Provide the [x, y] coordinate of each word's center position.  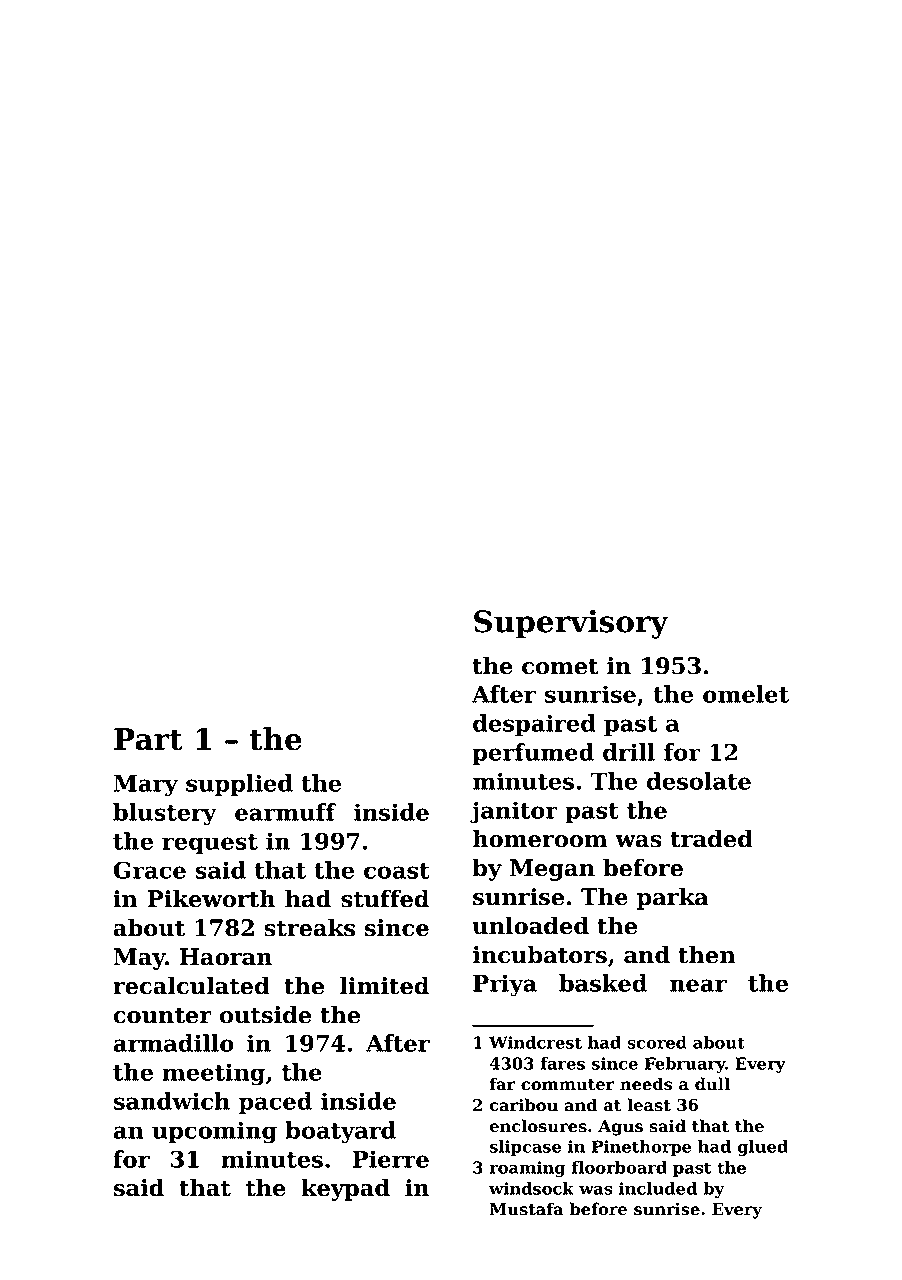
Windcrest [535, 1042]
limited [384, 985]
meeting [213, 1074]
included [658, 1188]
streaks [309, 927]
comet [560, 667]
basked [603, 983]
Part [148, 739]
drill [629, 752]
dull [712, 1084]
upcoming [214, 1132]
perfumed [533, 754]
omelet [746, 694]
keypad [345, 1189]
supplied [239, 785]
